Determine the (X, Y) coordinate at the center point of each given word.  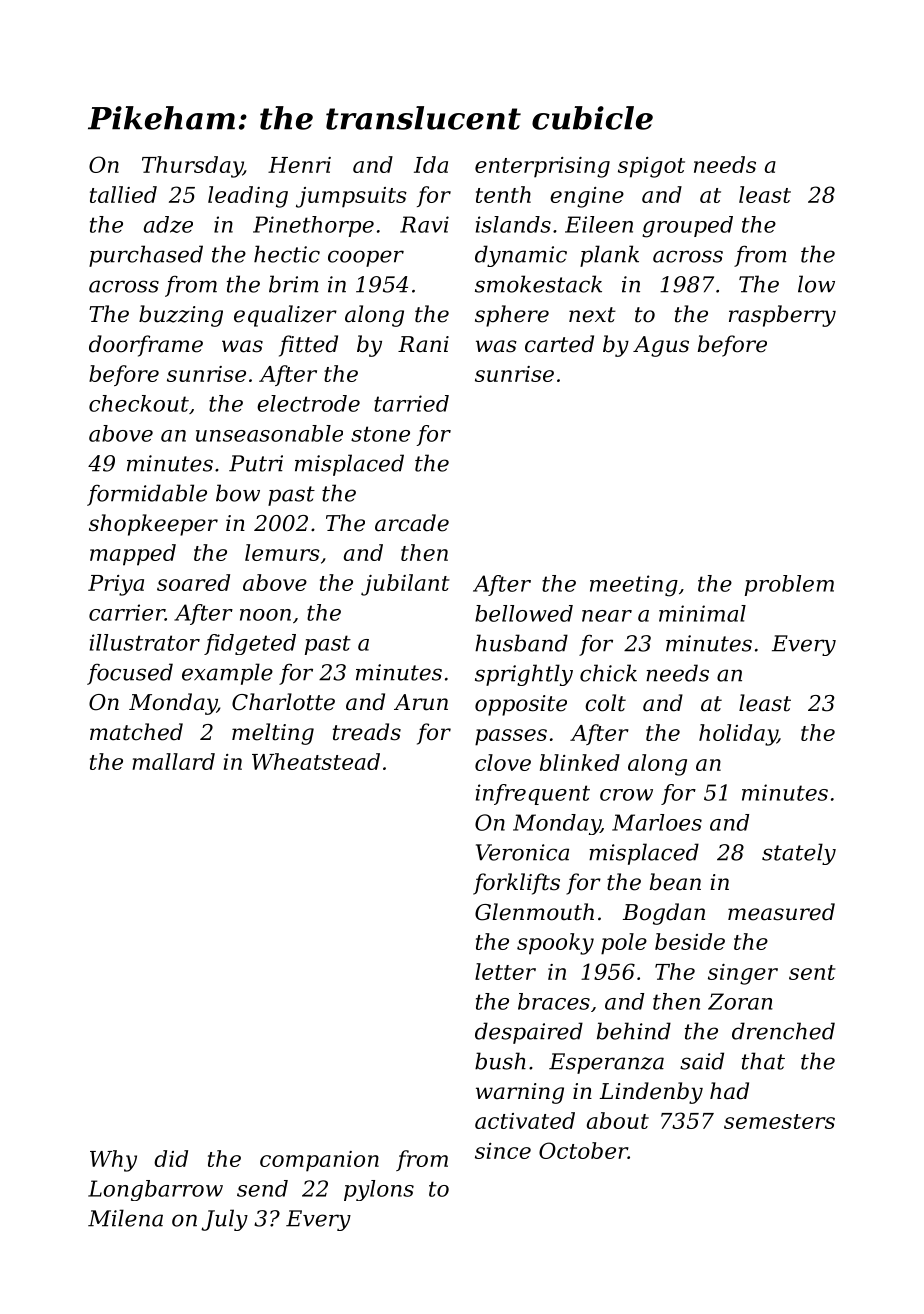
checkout (139, 403)
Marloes (657, 822)
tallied (123, 194)
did (171, 1158)
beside (690, 941)
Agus (661, 346)
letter (505, 971)
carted (559, 344)
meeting (634, 586)
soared (193, 582)
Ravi (424, 224)
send (262, 1188)
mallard (173, 761)
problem (789, 585)
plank (609, 256)
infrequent (533, 794)
